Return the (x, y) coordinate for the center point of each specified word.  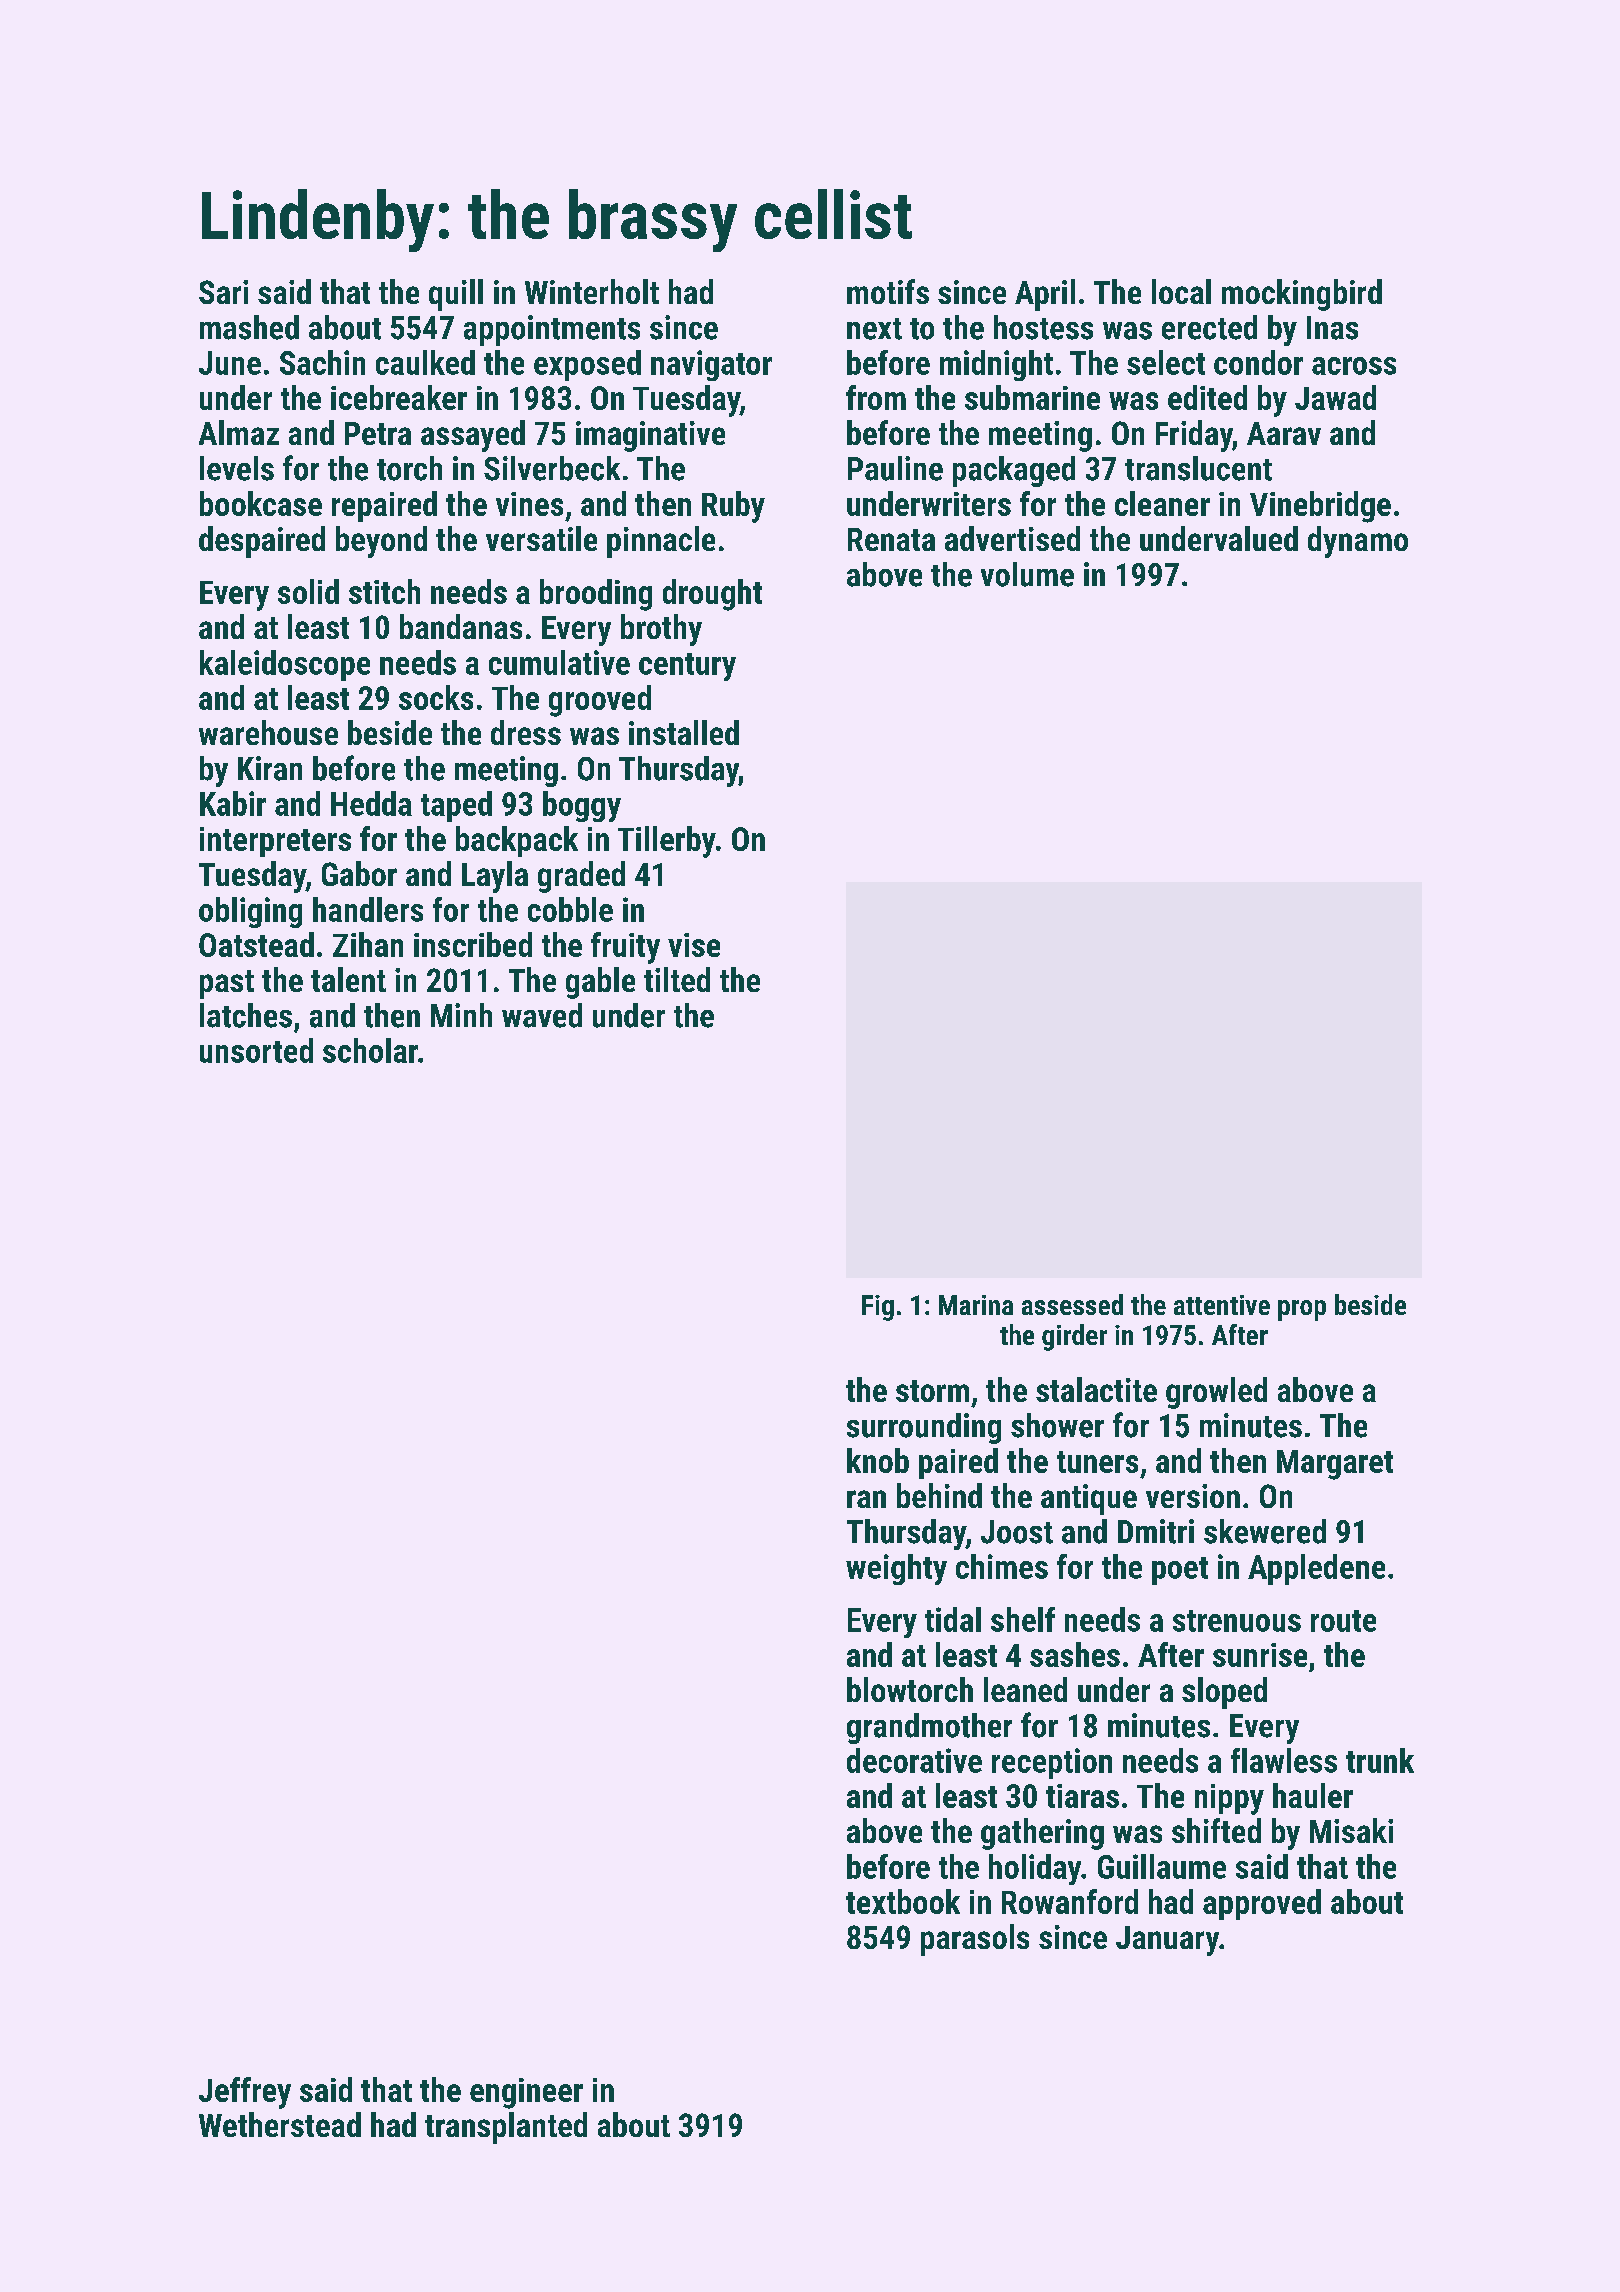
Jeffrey (245, 2093)
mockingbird (1302, 295)
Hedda (371, 803)
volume (1027, 574)
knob (878, 1460)
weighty (896, 1569)
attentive (1222, 1305)
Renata (891, 539)
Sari (223, 292)
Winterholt (592, 291)
